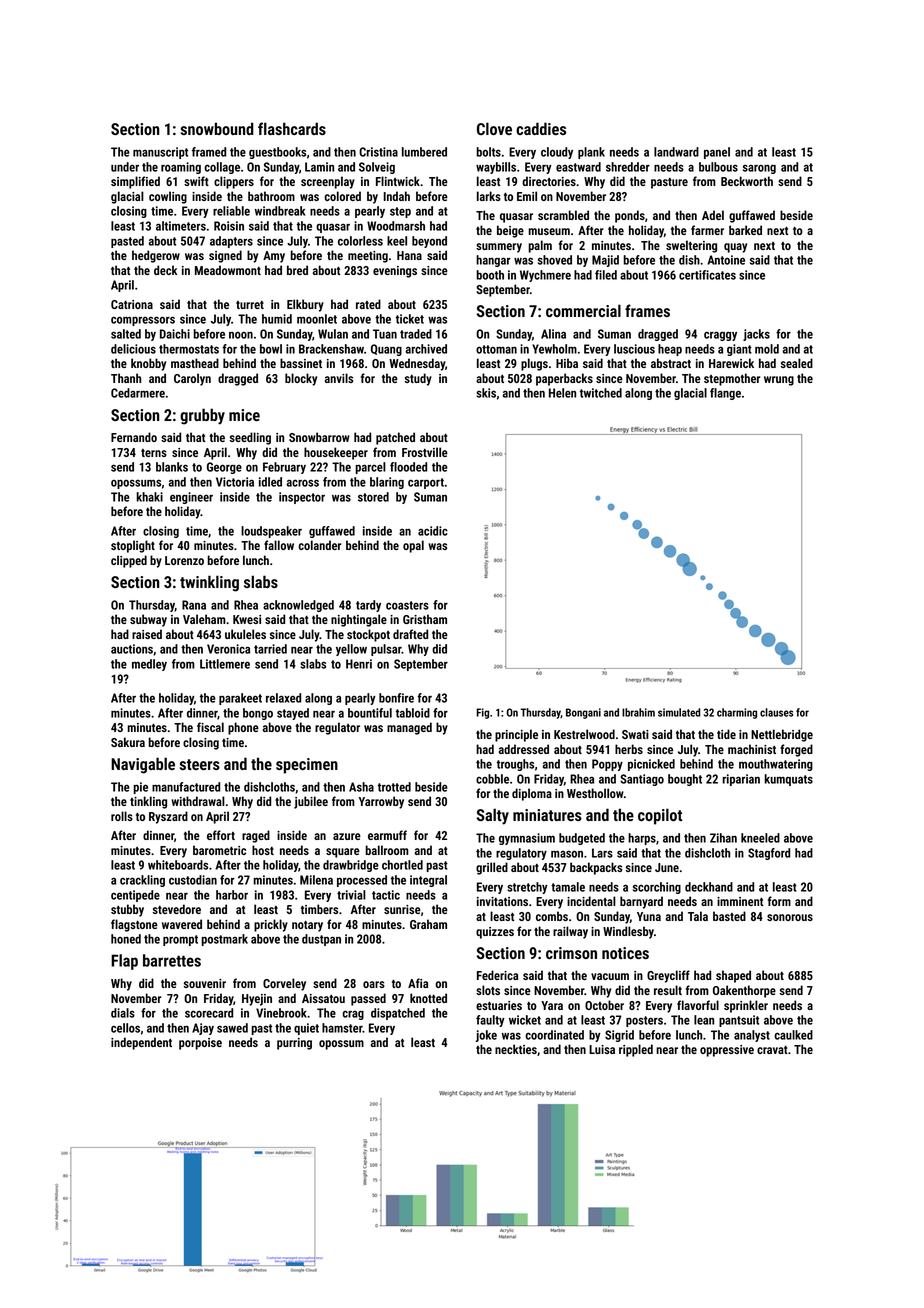 The width and height of the page is (924, 1308). What do you see at coordinates (168, 197) in the page?
I see `cowling` at bounding box center [168, 197].
